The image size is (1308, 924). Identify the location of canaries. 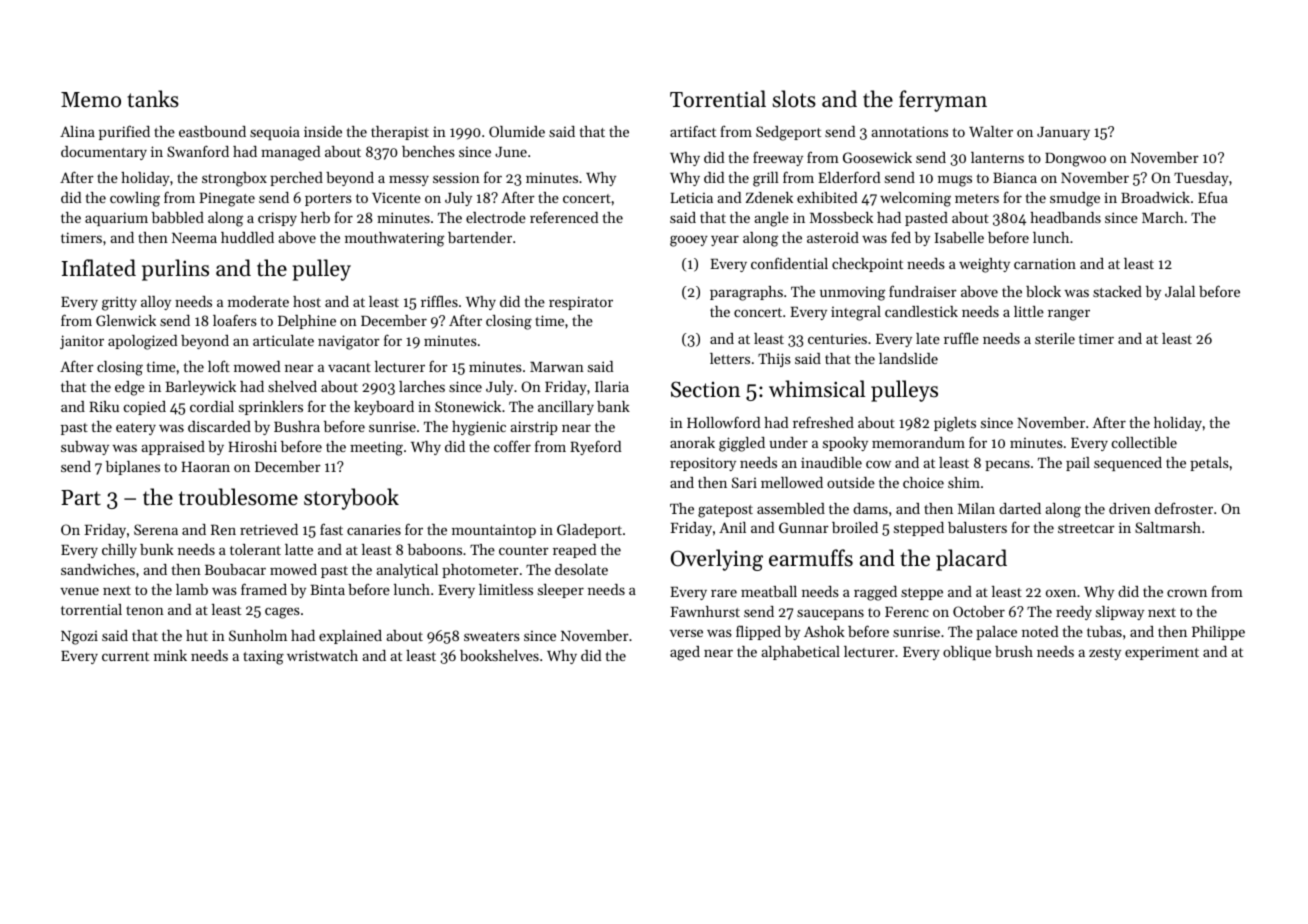
(374, 529).
